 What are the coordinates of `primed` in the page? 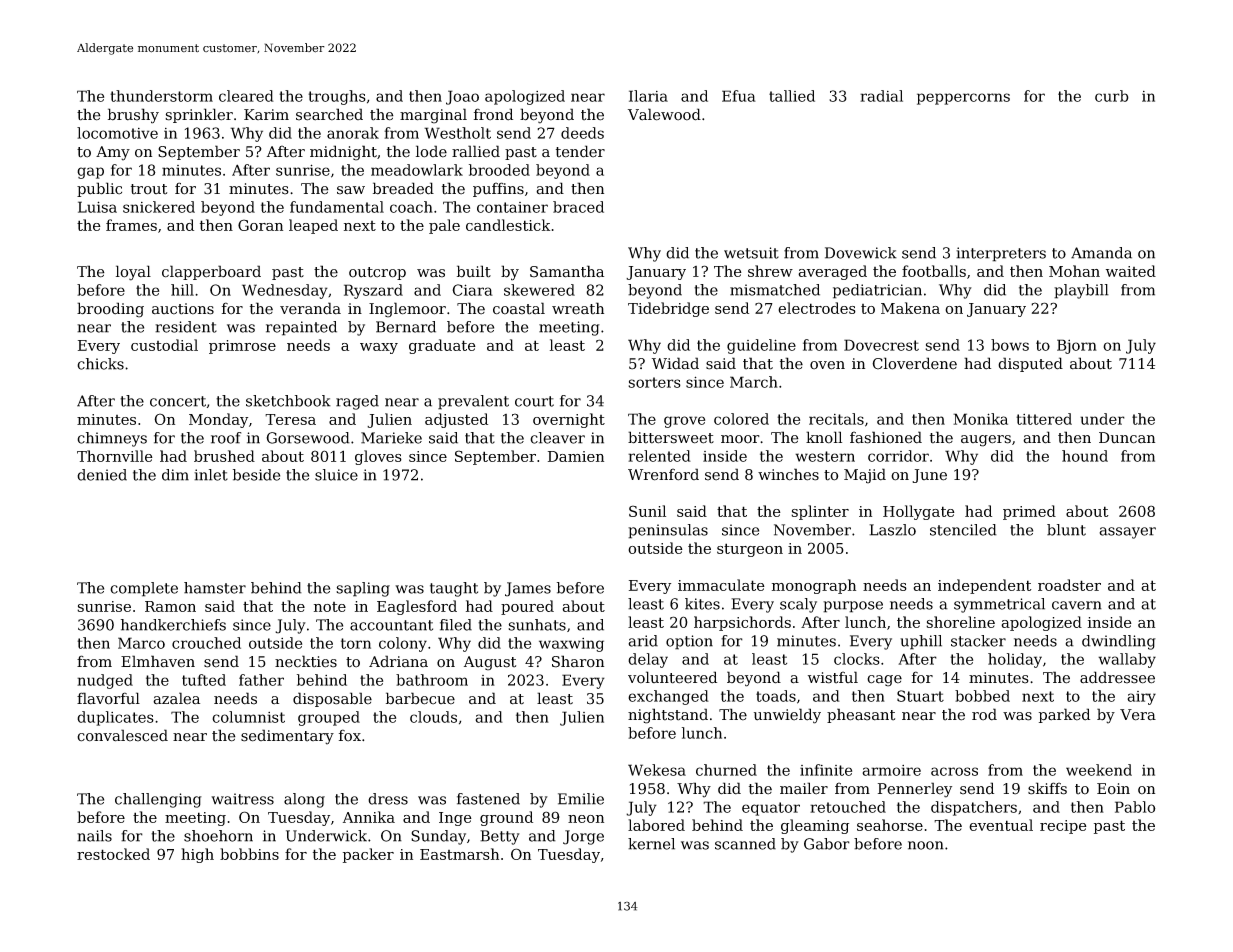 It's located at (1029, 512).
